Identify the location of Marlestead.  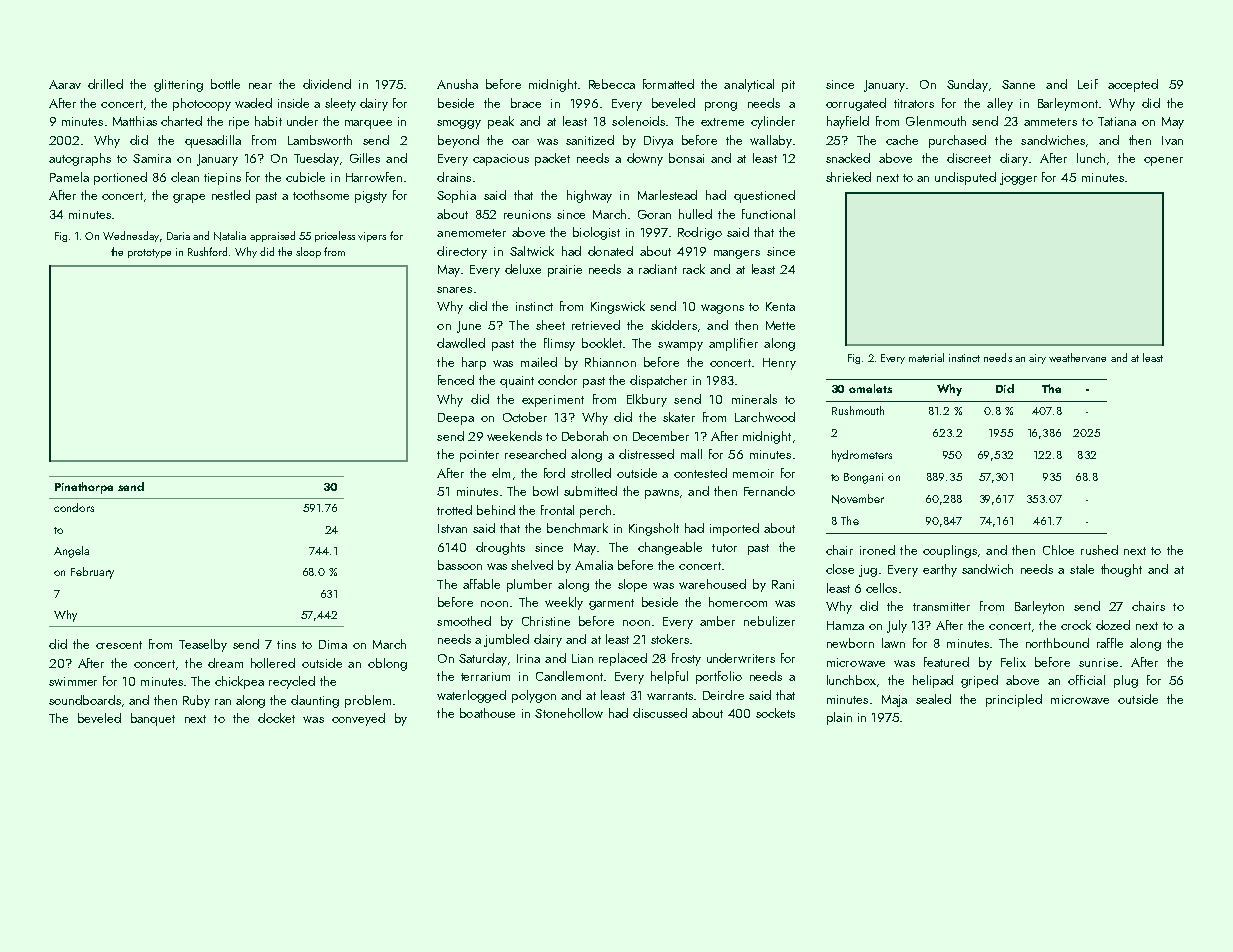
(667, 195).
